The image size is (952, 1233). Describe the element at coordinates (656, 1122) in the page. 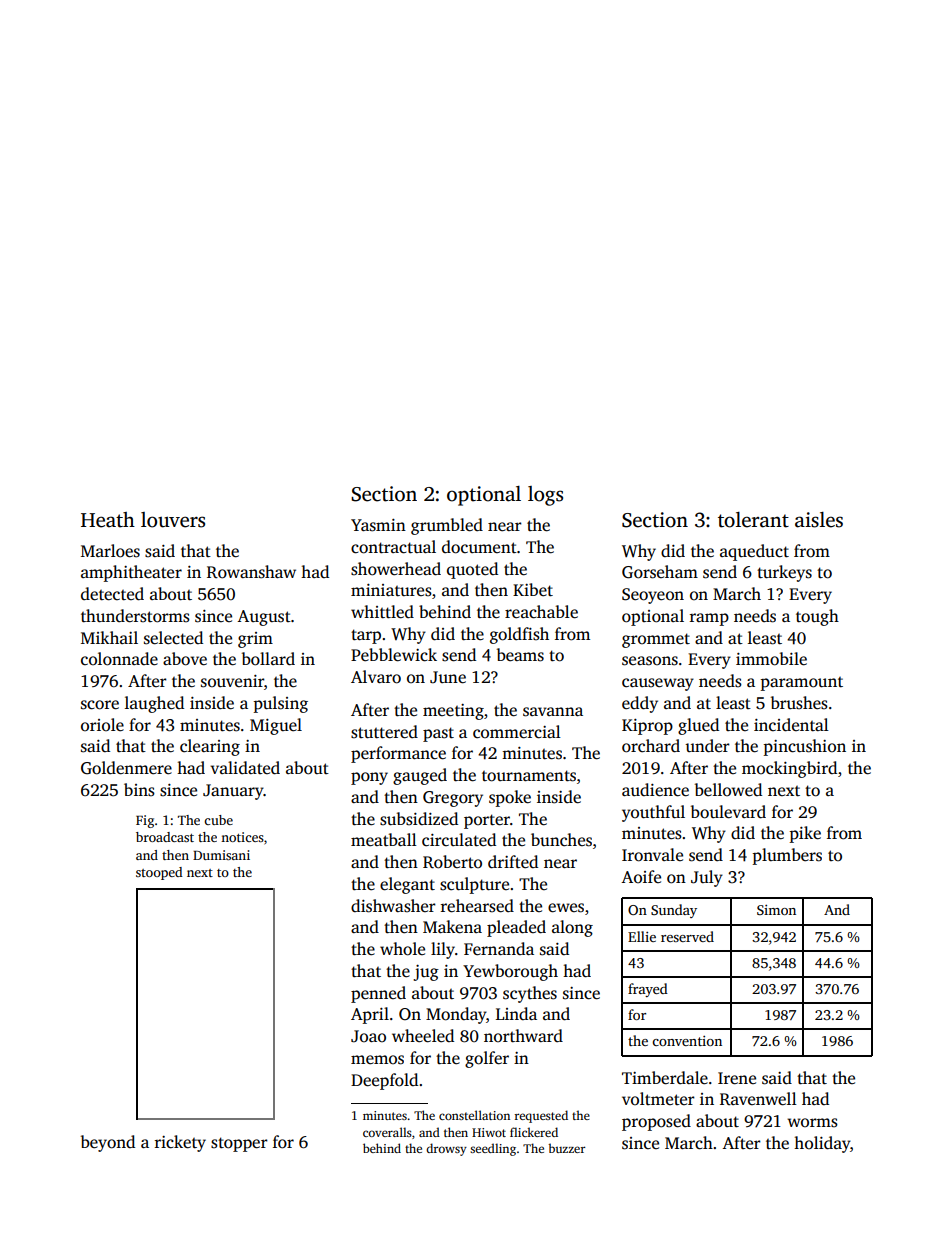

I see `proposed` at that location.
